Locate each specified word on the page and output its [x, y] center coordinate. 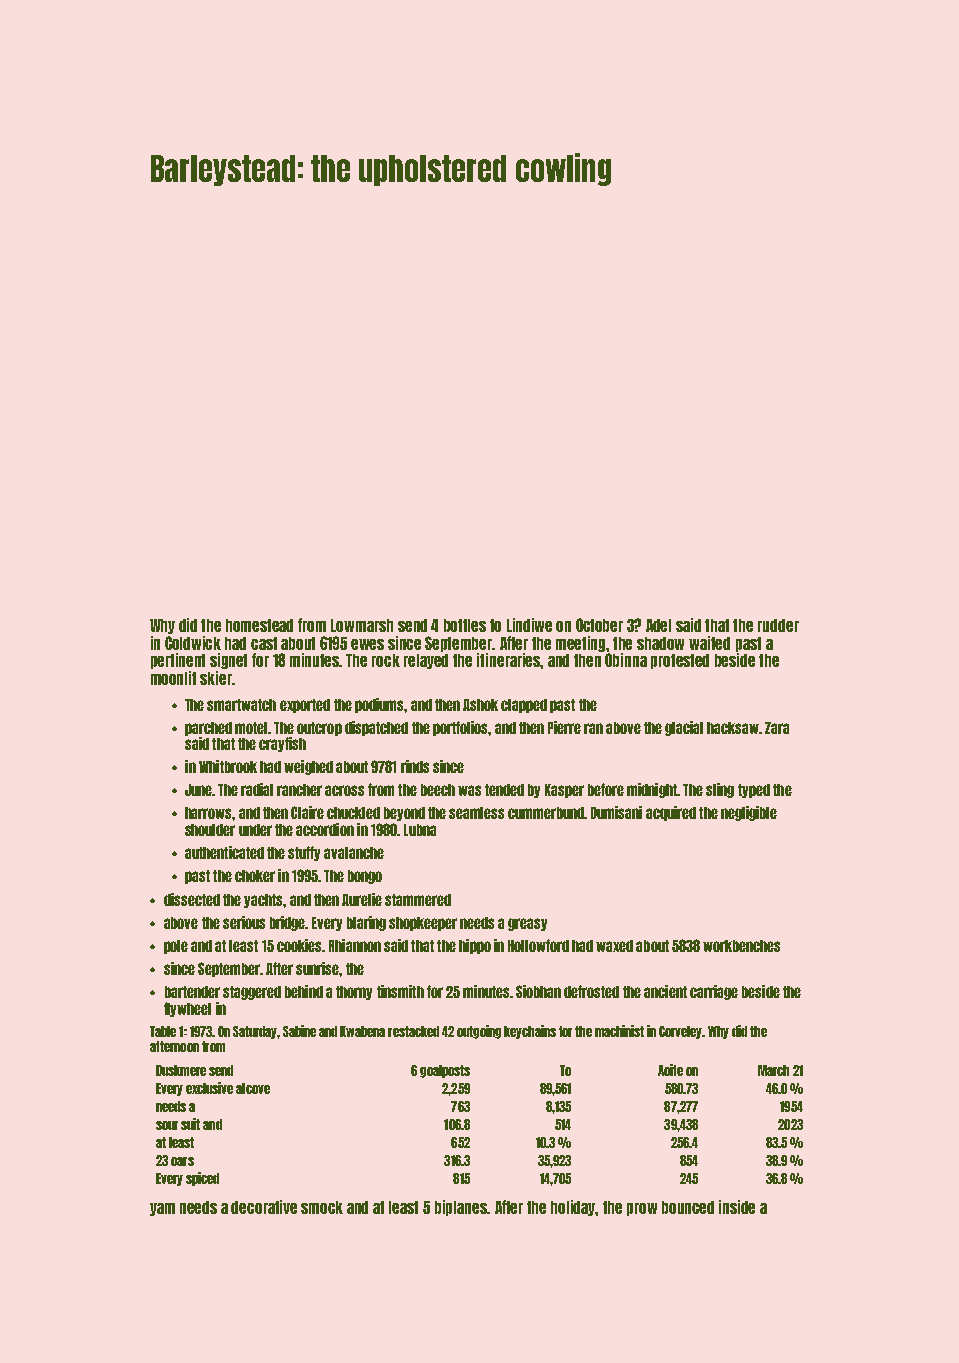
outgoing [479, 1032]
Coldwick [193, 643]
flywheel [187, 1009]
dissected [192, 899]
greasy [527, 924]
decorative [264, 1207]
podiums [380, 705]
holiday [574, 1208]
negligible [749, 813]
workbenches [741, 946]
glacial [684, 728]
